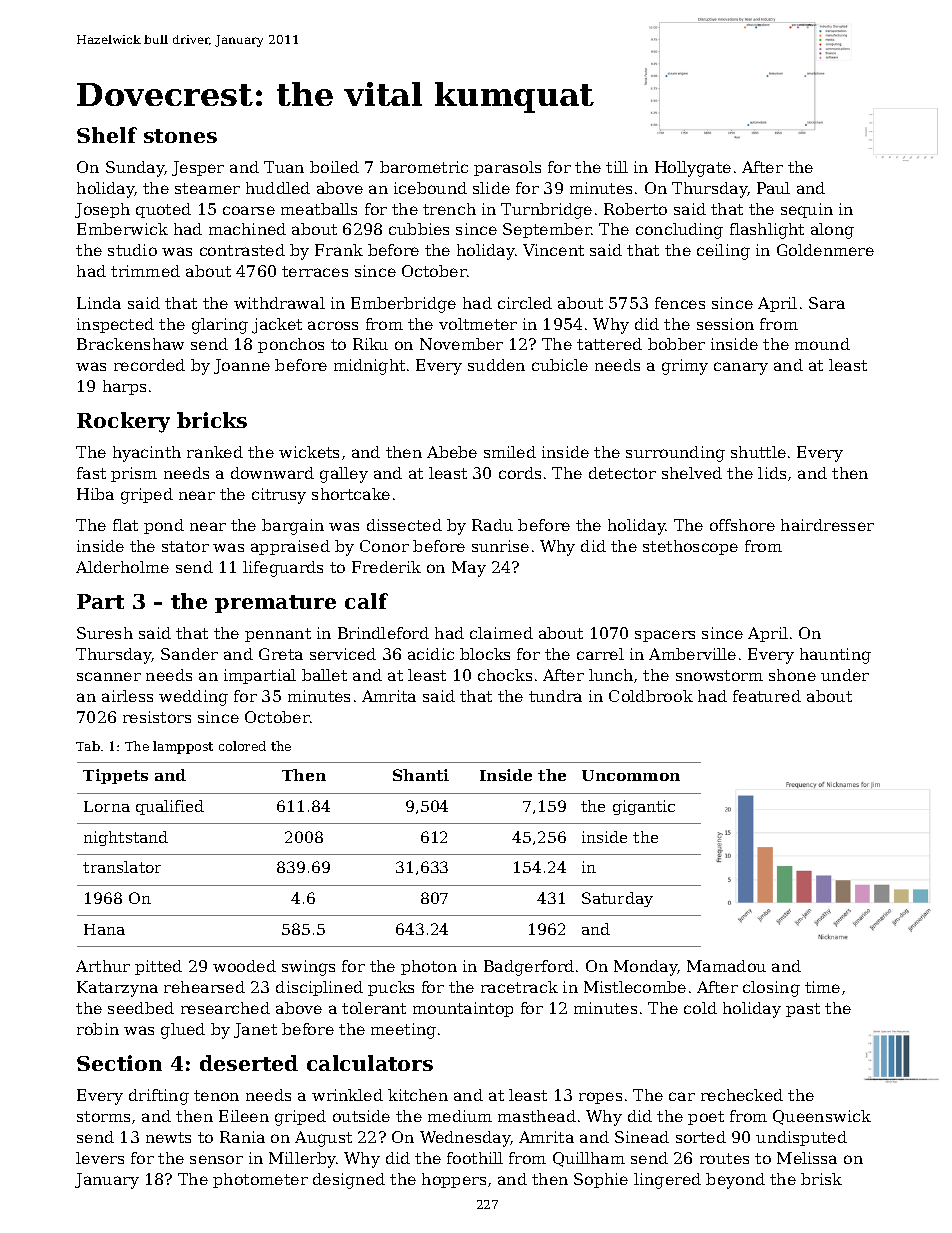  What do you see at coordinates (454, 1180) in the page?
I see `hoppers` at bounding box center [454, 1180].
